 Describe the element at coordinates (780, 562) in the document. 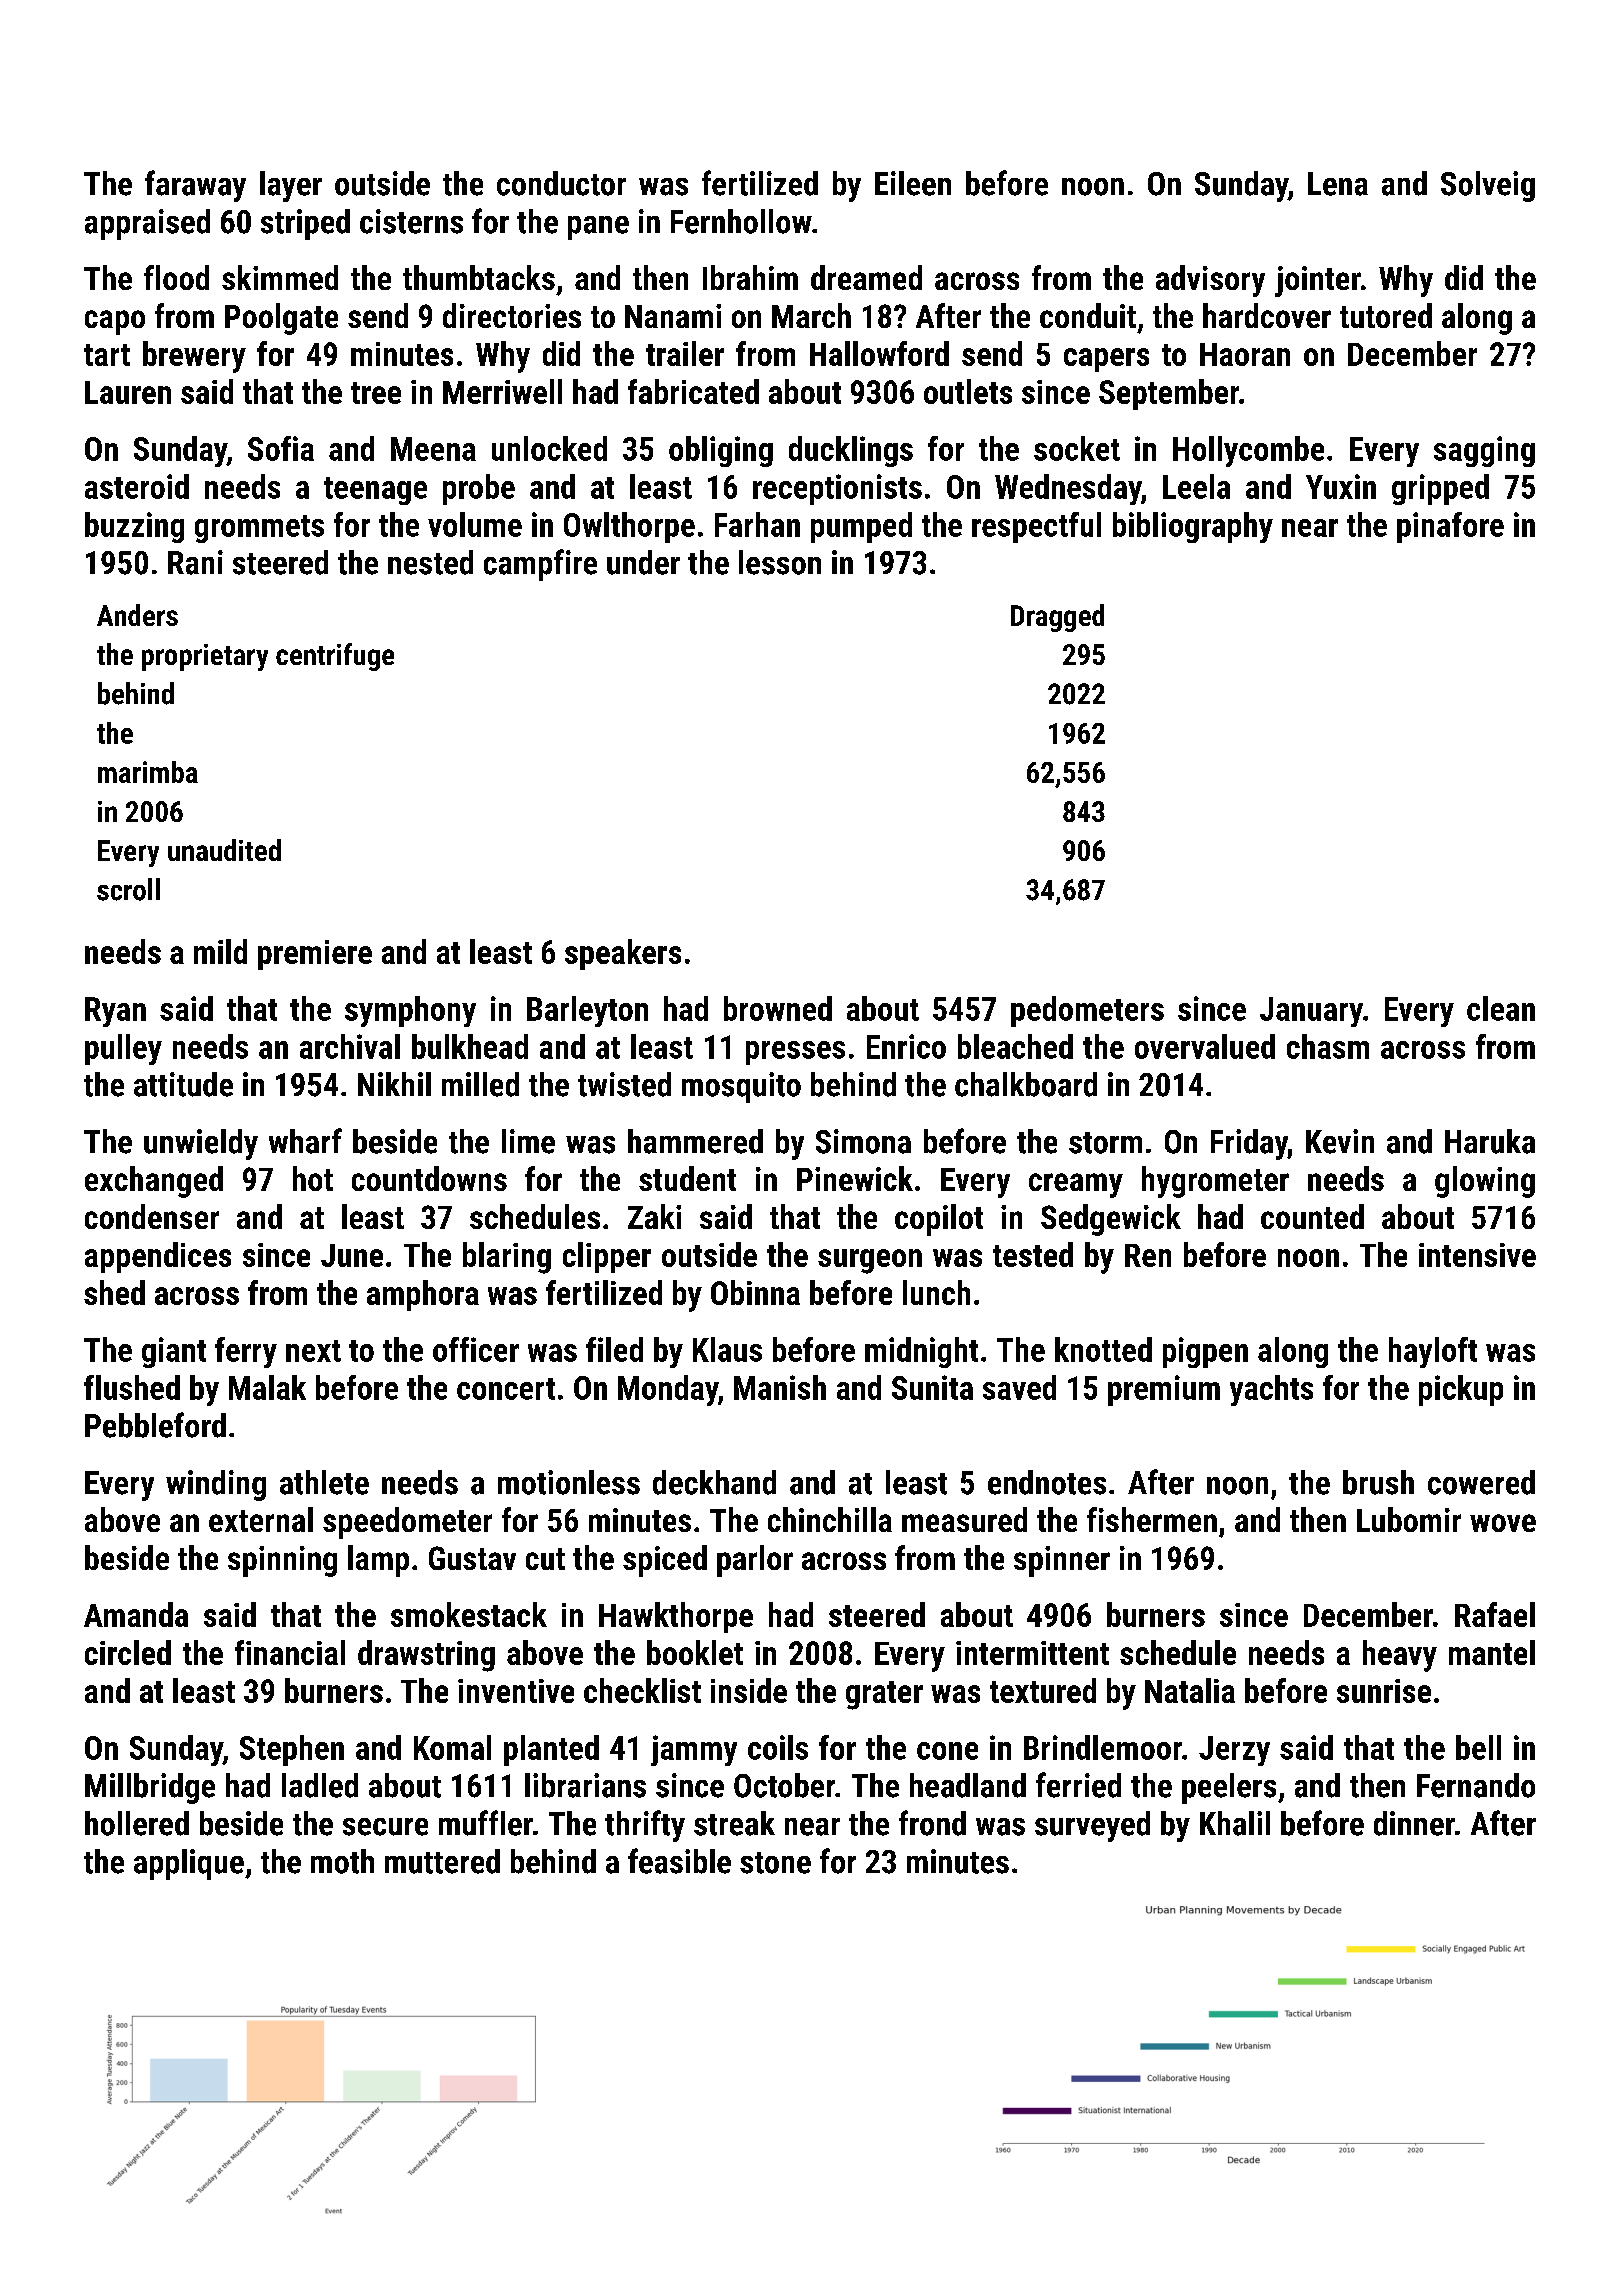

I see `lesson` at that location.
